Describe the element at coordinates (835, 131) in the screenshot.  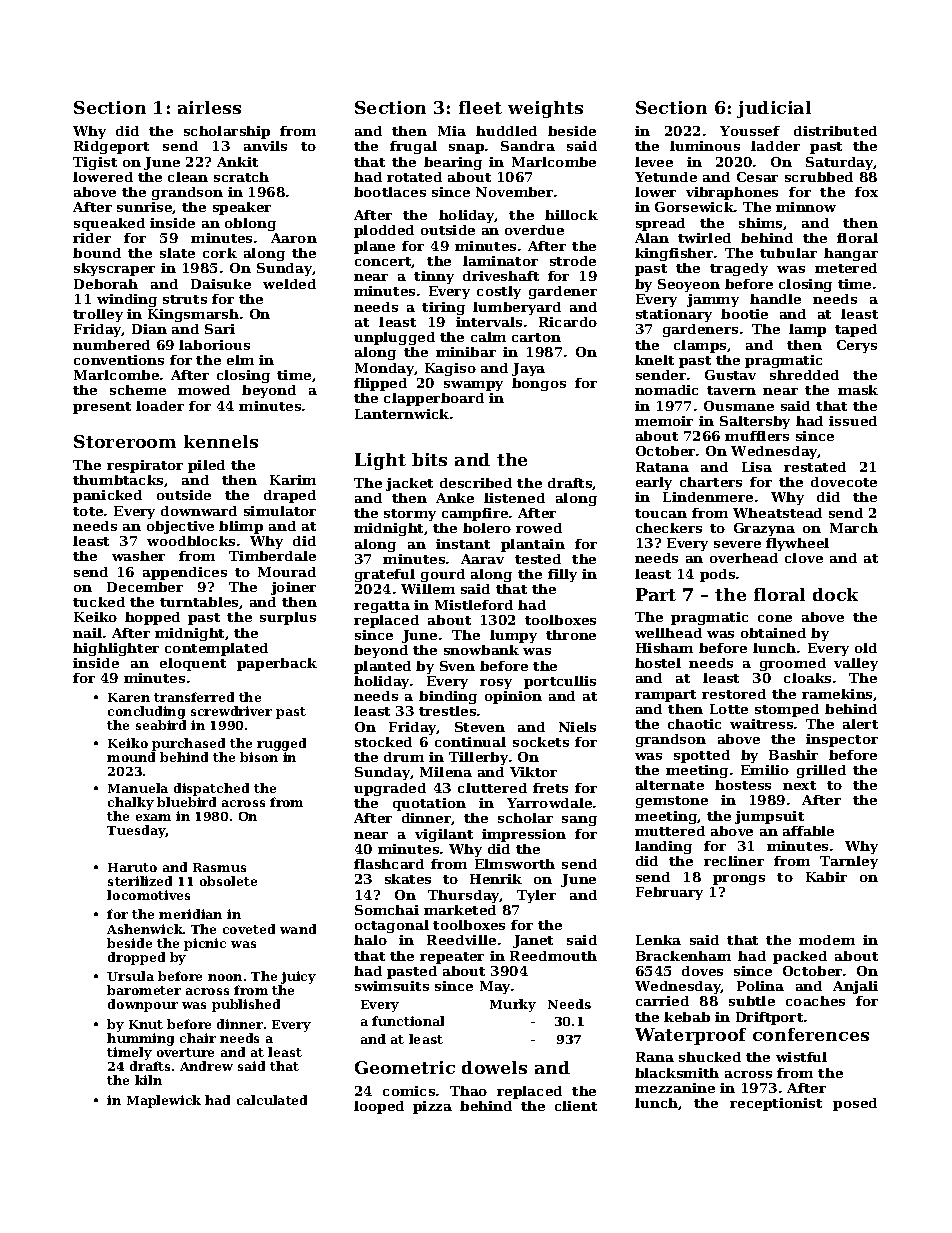
I see `distributed` at that location.
